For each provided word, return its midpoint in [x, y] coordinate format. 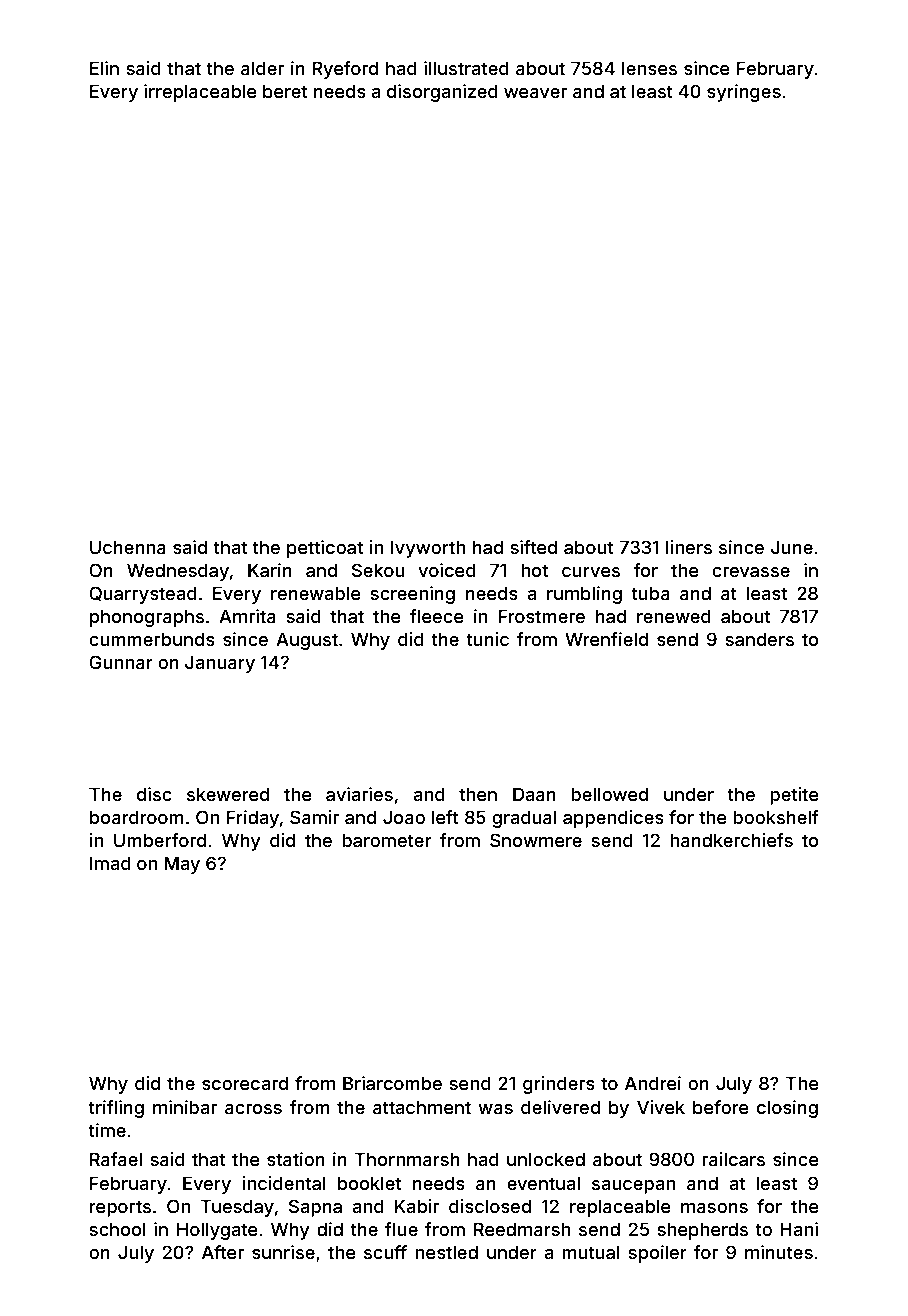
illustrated [466, 68]
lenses [649, 68]
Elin [104, 68]
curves [591, 572]
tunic [487, 639]
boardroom [137, 817]
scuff [385, 1252]
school [117, 1229]
